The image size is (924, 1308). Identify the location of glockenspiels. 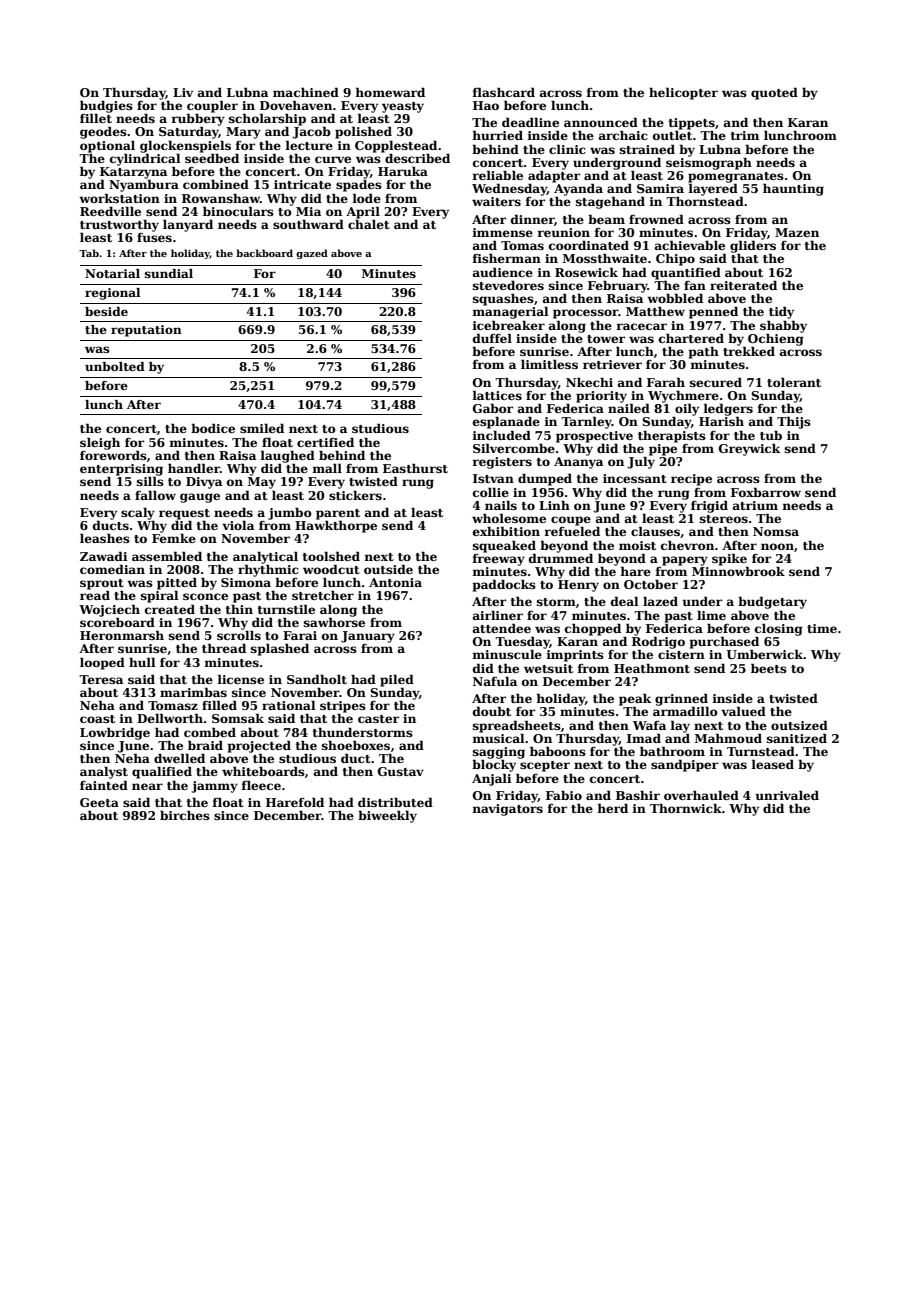
(185, 147).
